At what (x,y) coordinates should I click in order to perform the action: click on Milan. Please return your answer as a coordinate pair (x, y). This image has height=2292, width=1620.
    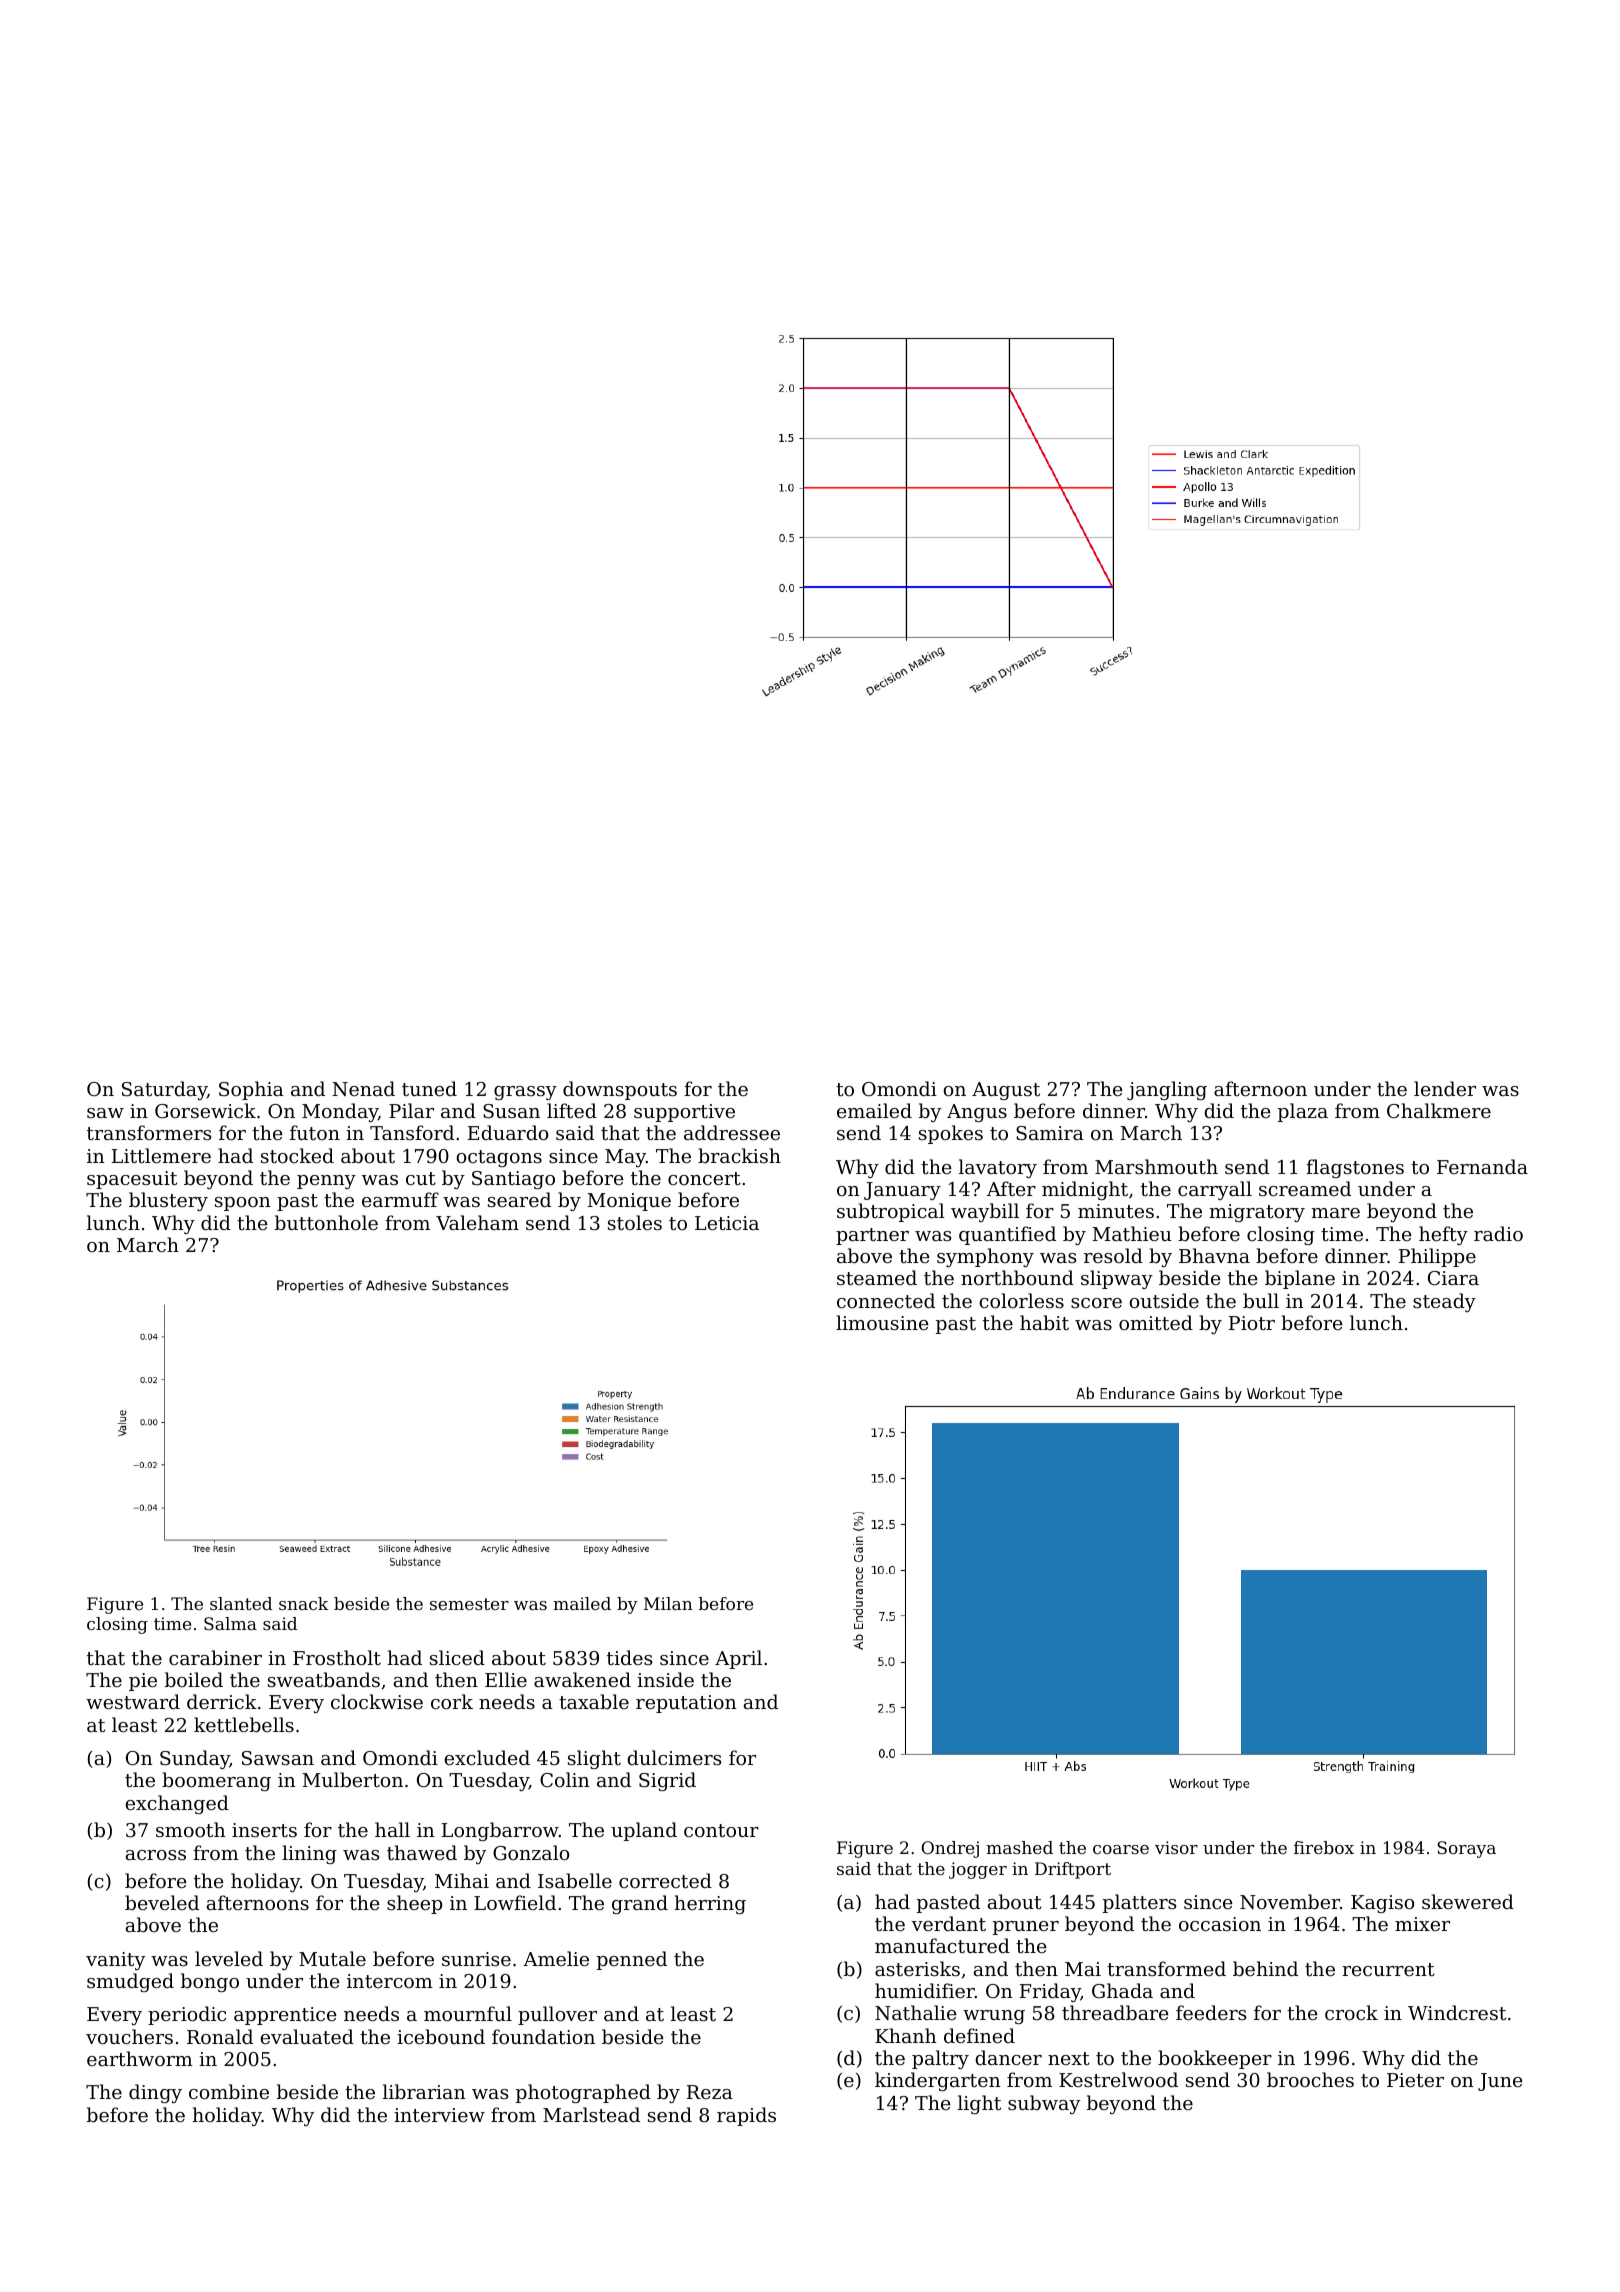
    Looking at the image, I should click on (668, 1603).
